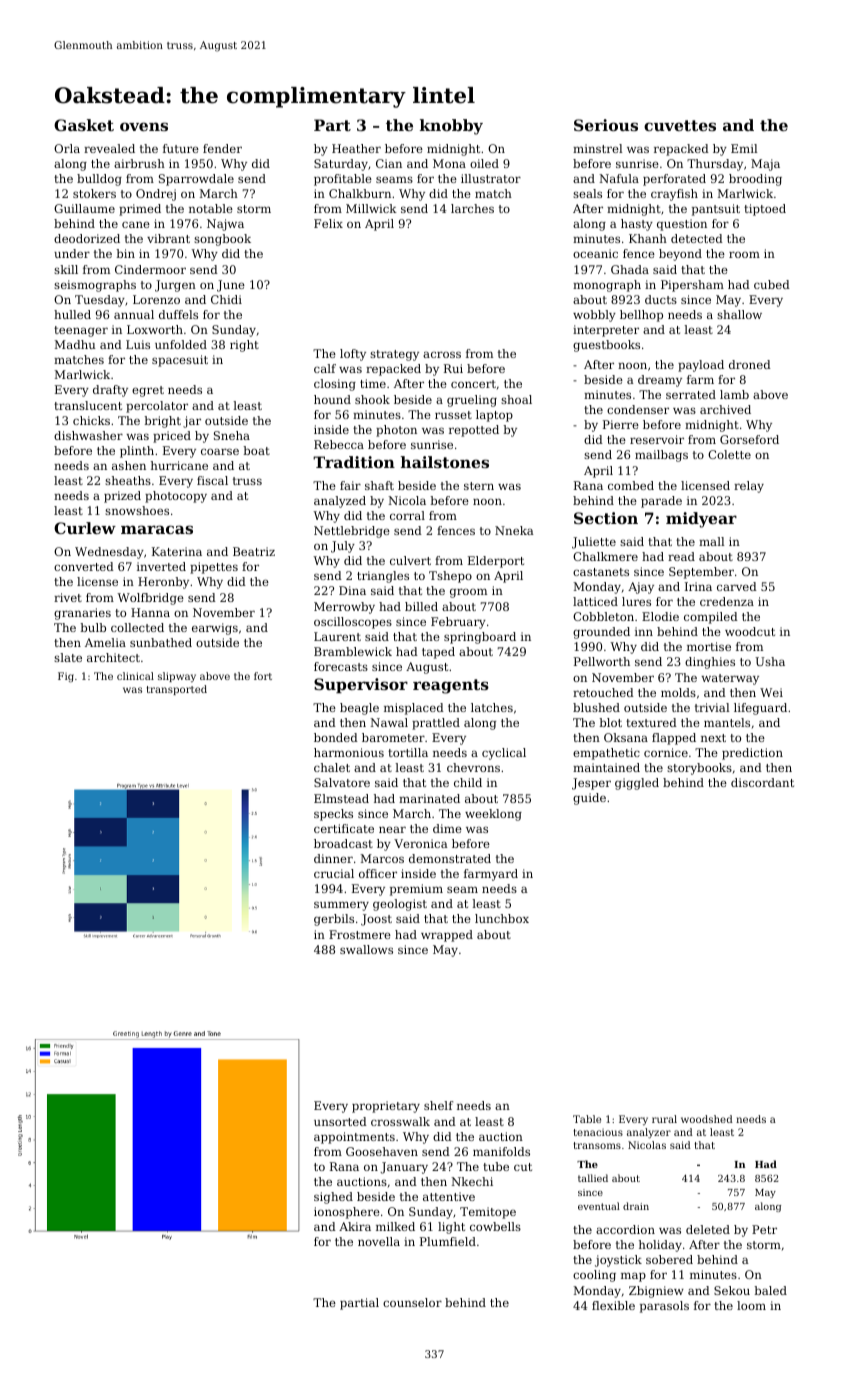 This screenshot has height=1400, width=849. I want to click on unsorted, so click(340, 1121).
